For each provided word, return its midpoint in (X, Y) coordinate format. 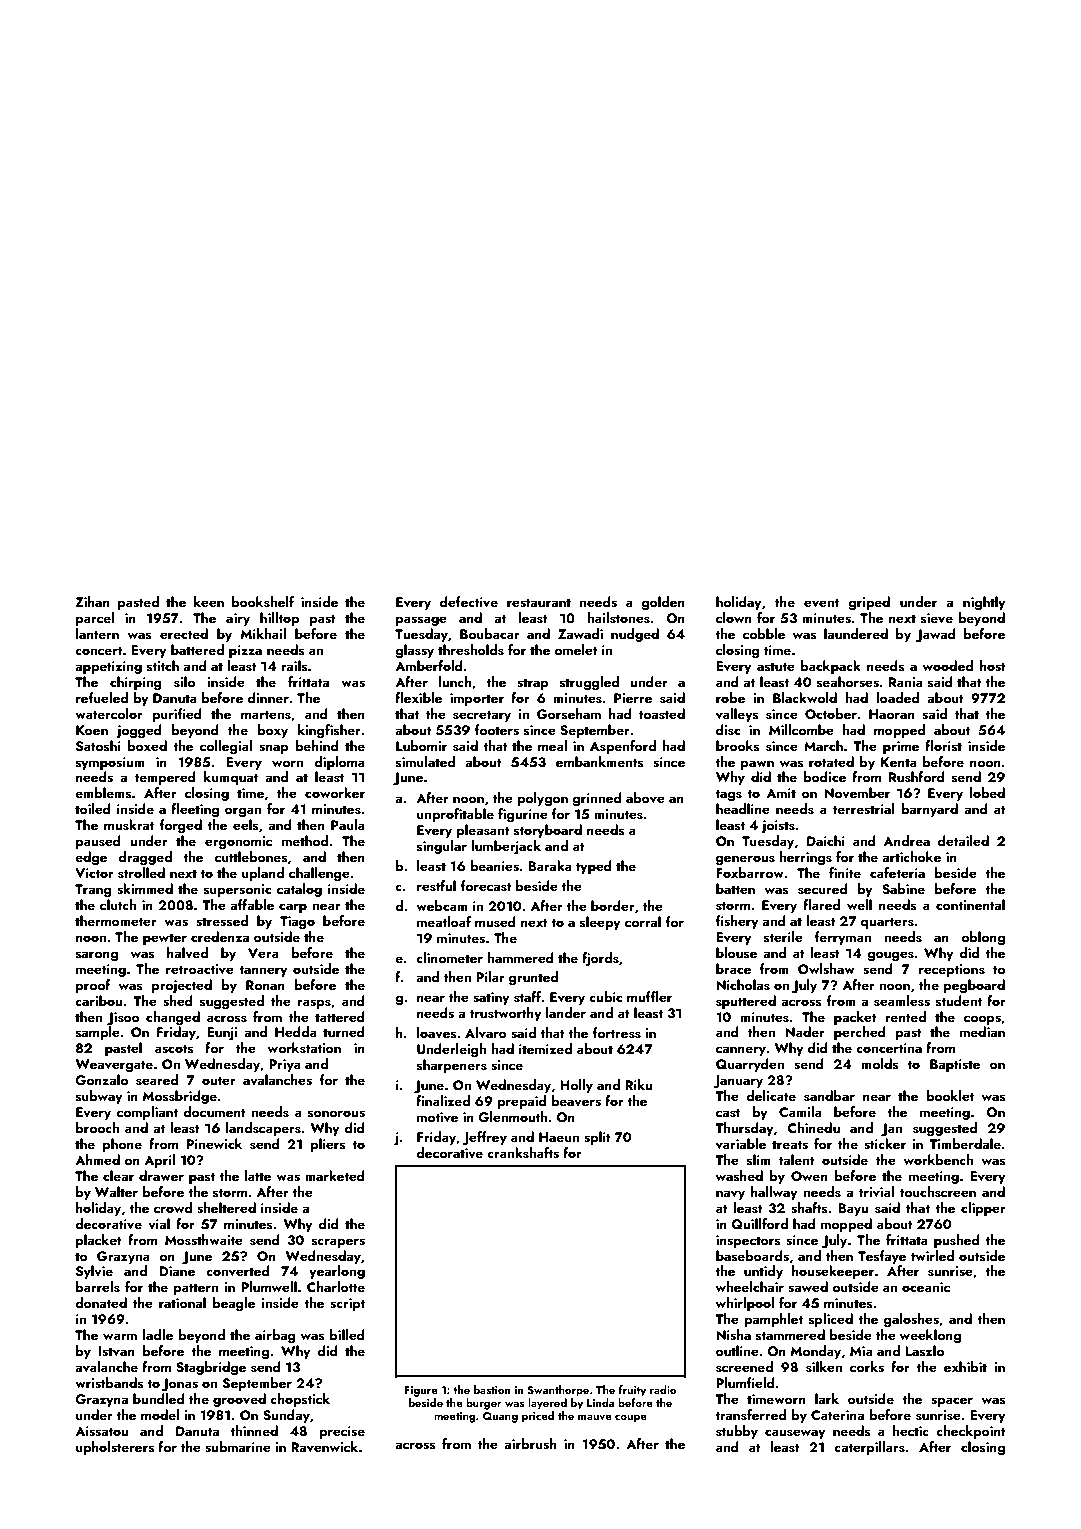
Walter (116, 1191)
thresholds (471, 650)
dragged (145, 858)
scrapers (338, 1243)
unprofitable (455, 815)
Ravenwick (324, 1446)
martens (266, 715)
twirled (932, 1255)
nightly (984, 603)
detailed (963, 840)
